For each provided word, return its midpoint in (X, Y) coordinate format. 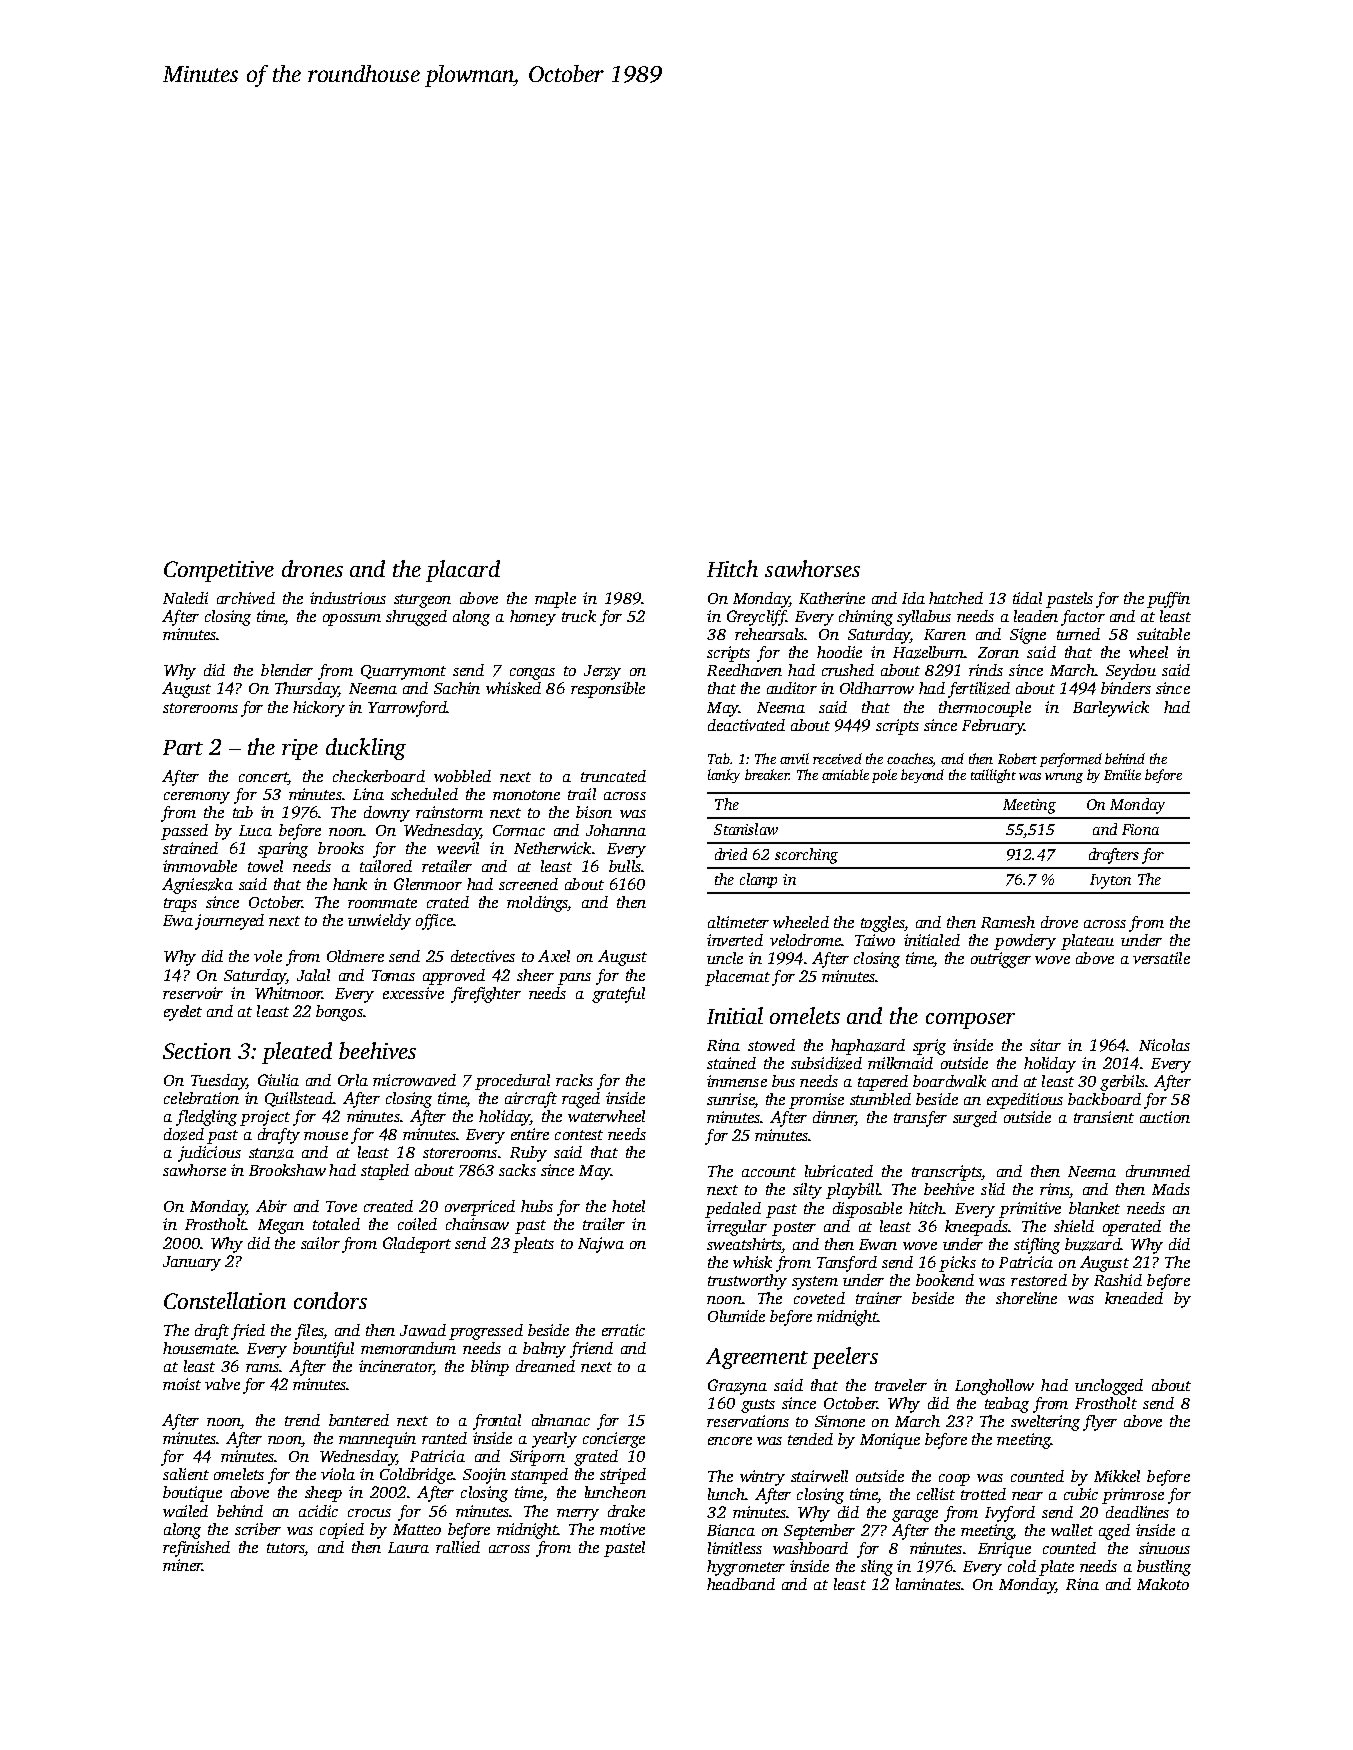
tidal (1027, 598)
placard (463, 571)
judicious (209, 1154)
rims (1054, 1189)
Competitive (219, 571)
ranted (444, 1438)
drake (626, 1511)
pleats (533, 1245)
